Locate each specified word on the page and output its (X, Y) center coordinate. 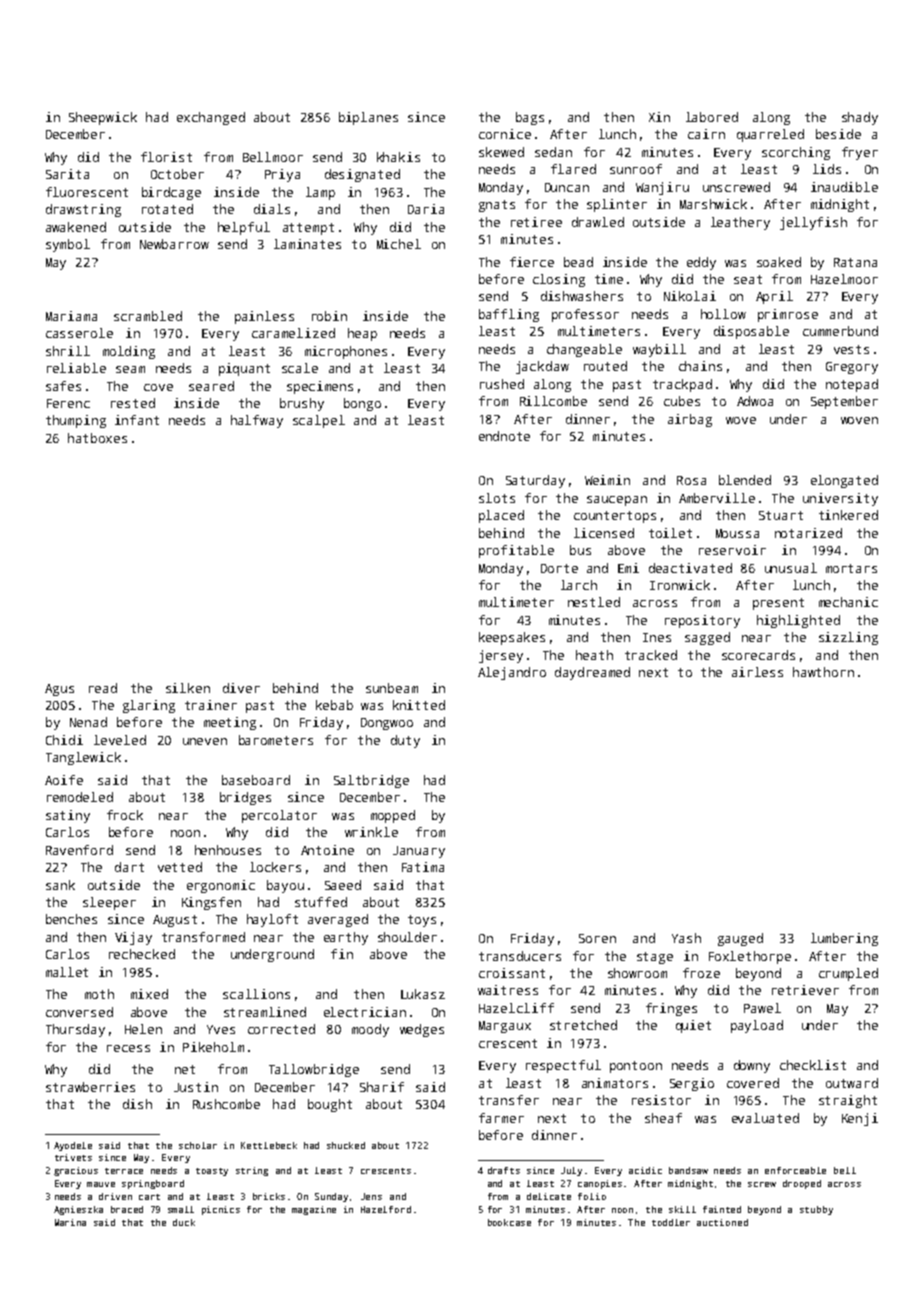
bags (530, 118)
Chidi (64, 740)
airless (757, 672)
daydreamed (592, 673)
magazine (314, 1210)
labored (712, 117)
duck (184, 1222)
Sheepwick (103, 118)
